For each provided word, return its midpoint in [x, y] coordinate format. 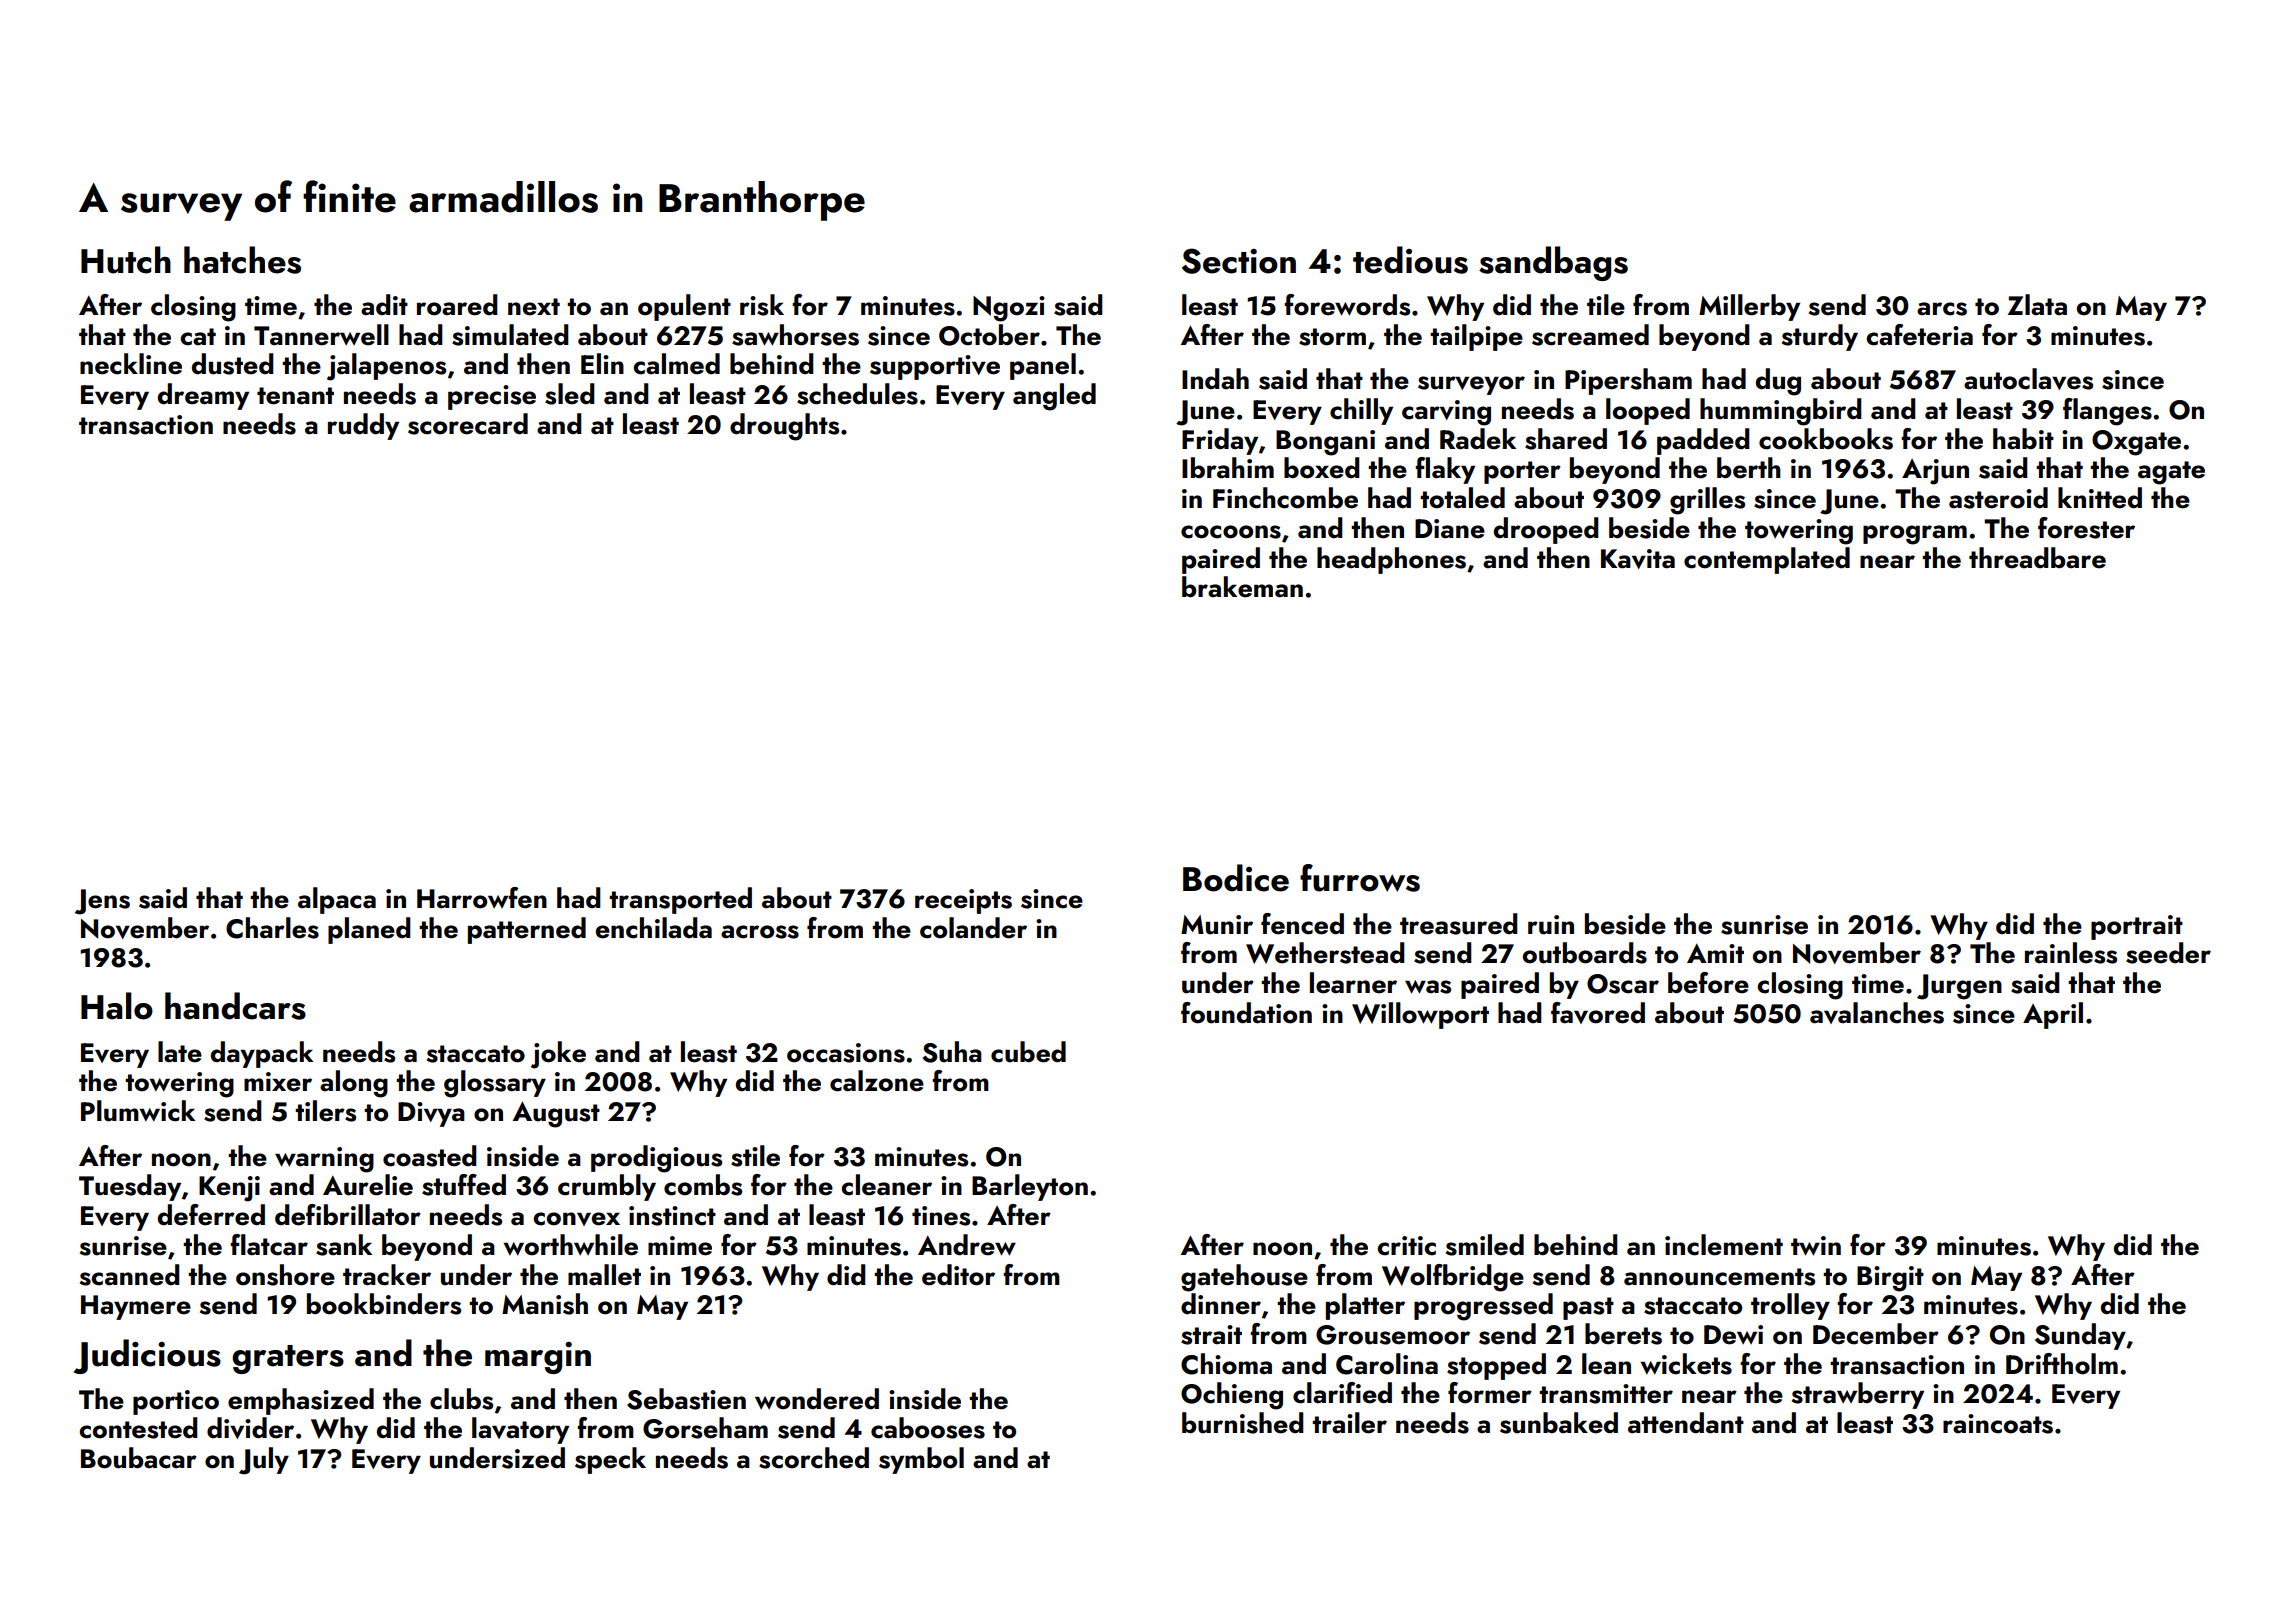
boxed [1322, 468]
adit [384, 305]
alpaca [337, 900]
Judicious [147, 1356]
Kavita [1638, 559]
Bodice [1236, 878]
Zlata [2037, 304]
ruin [1551, 925]
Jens [102, 902]
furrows [1360, 878]
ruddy [363, 426]
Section [1239, 261]
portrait [2137, 927]
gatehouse [1244, 1278]
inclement [1724, 1245]
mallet [604, 1275]
